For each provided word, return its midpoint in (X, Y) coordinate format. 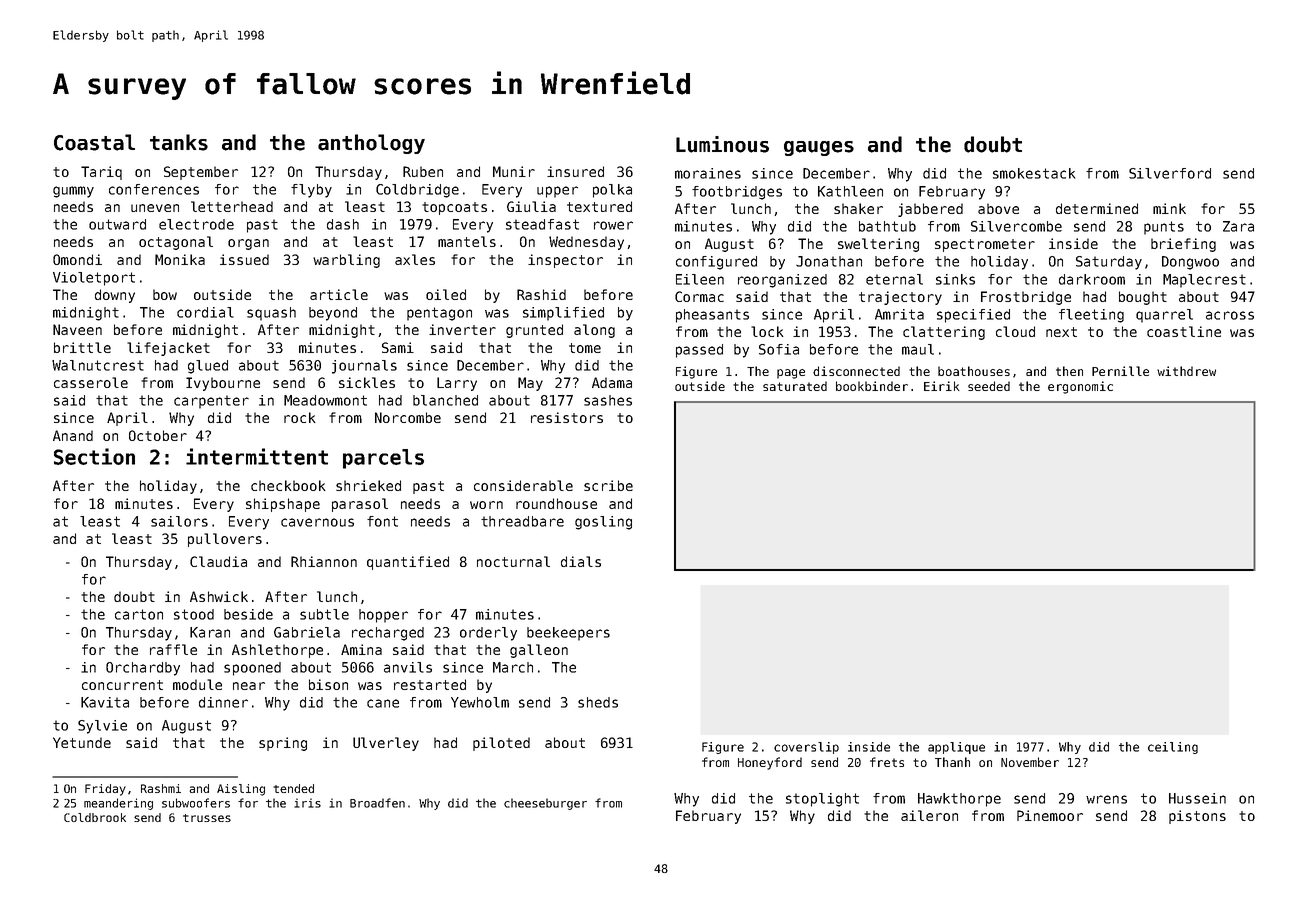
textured (599, 206)
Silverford (1170, 173)
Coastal (94, 142)
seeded (989, 386)
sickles (367, 382)
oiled (446, 294)
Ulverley (386, 744)
